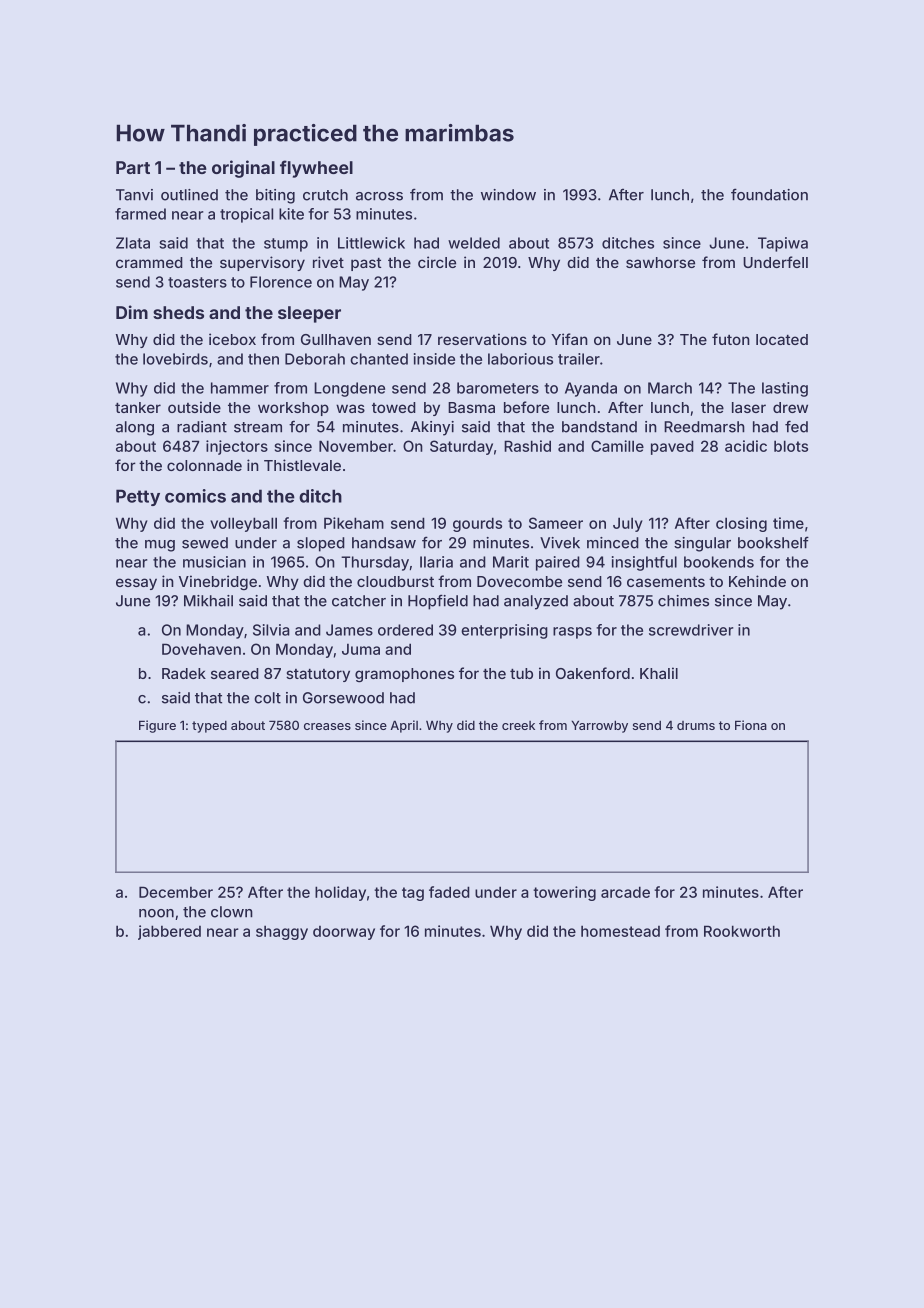 The width and height of the image is (924, 1308). Describe the element at coordinates (731, 339) in the image. I see `futon` at that location.
